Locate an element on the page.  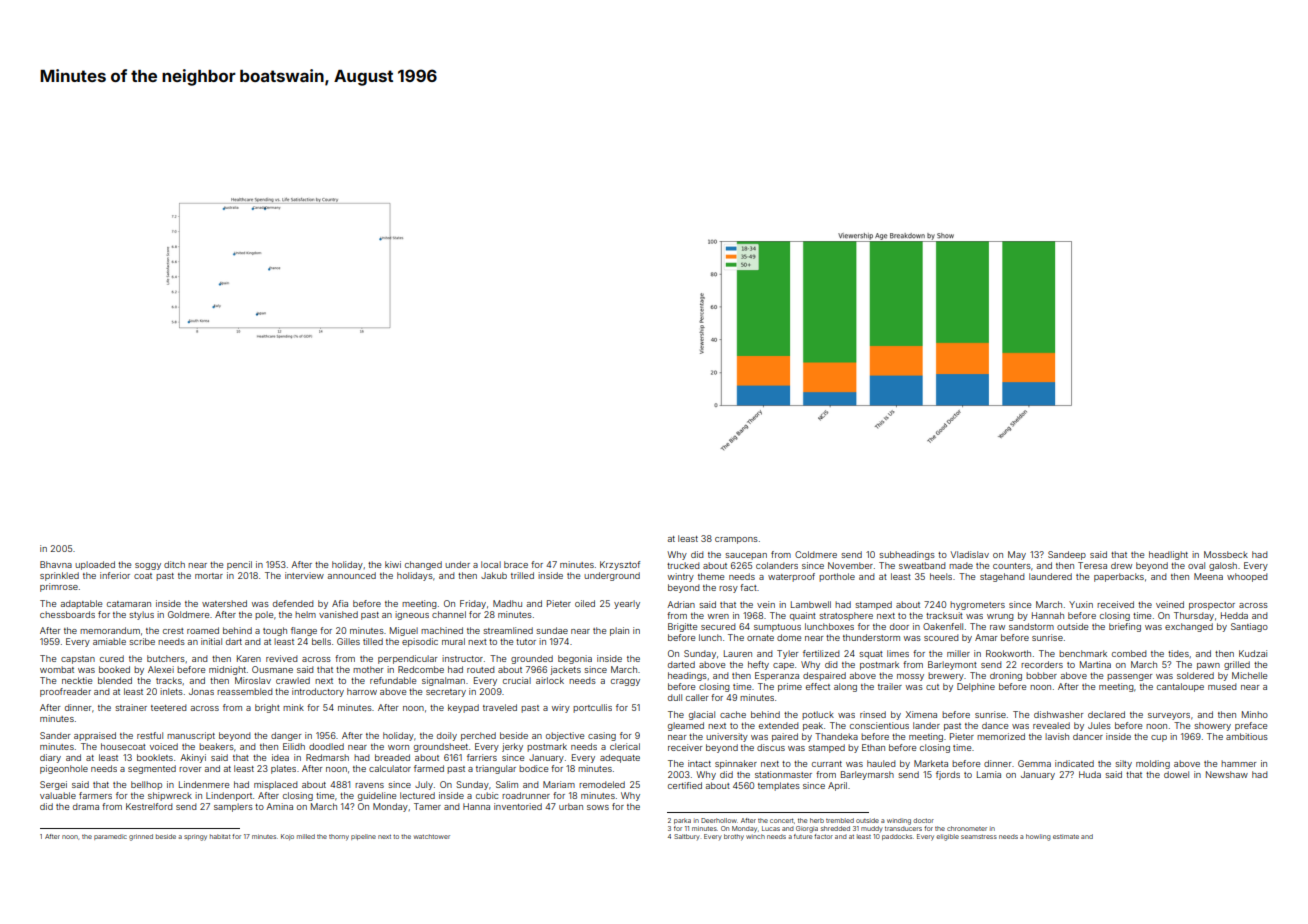
Eilidh is located at coordinates (294, 746).
